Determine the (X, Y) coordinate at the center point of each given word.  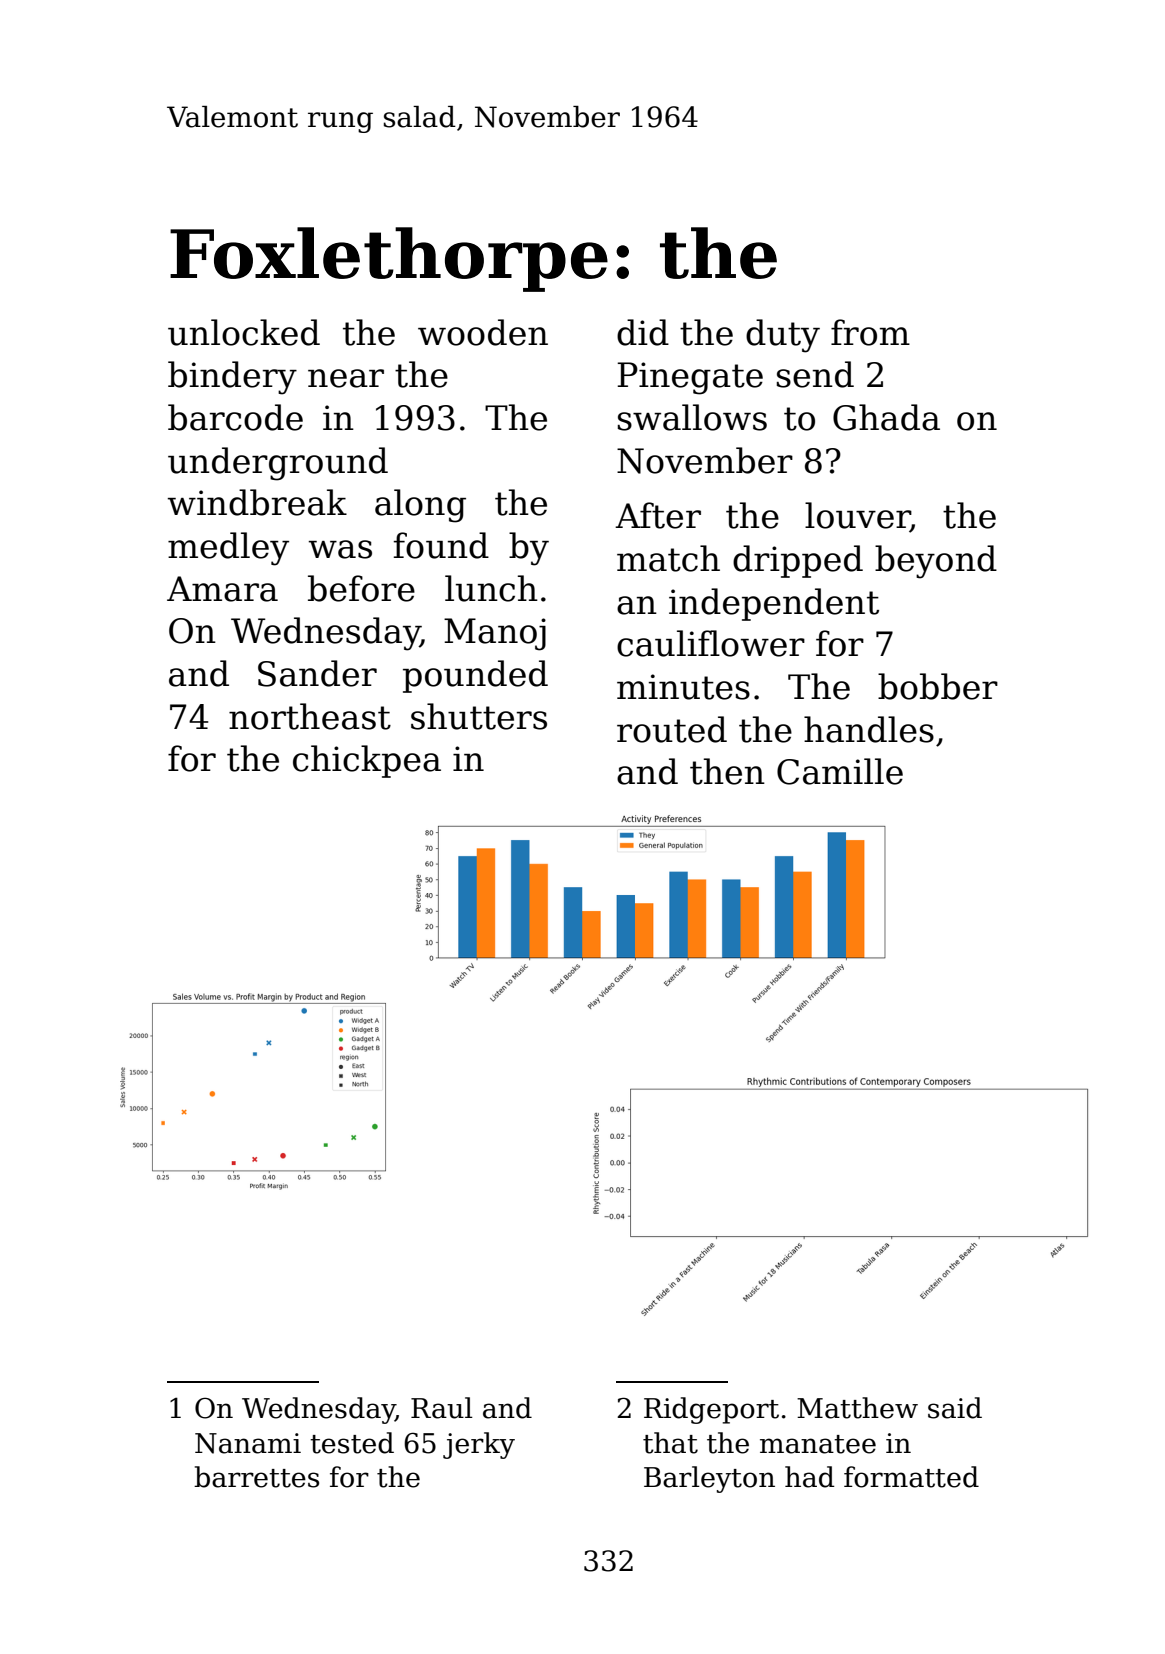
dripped (798, 561)
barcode (235, 417)
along (420, 506)
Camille (840, 771)
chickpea (367, 761)
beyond (936, 562)
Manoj (495, 634)
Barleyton (709, 1479)
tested (352, 1443)
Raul (442, 1408)
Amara (222, 589)
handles (869, 729)
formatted (911, 1477)
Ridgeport (711, 1410)
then (727, 771)
